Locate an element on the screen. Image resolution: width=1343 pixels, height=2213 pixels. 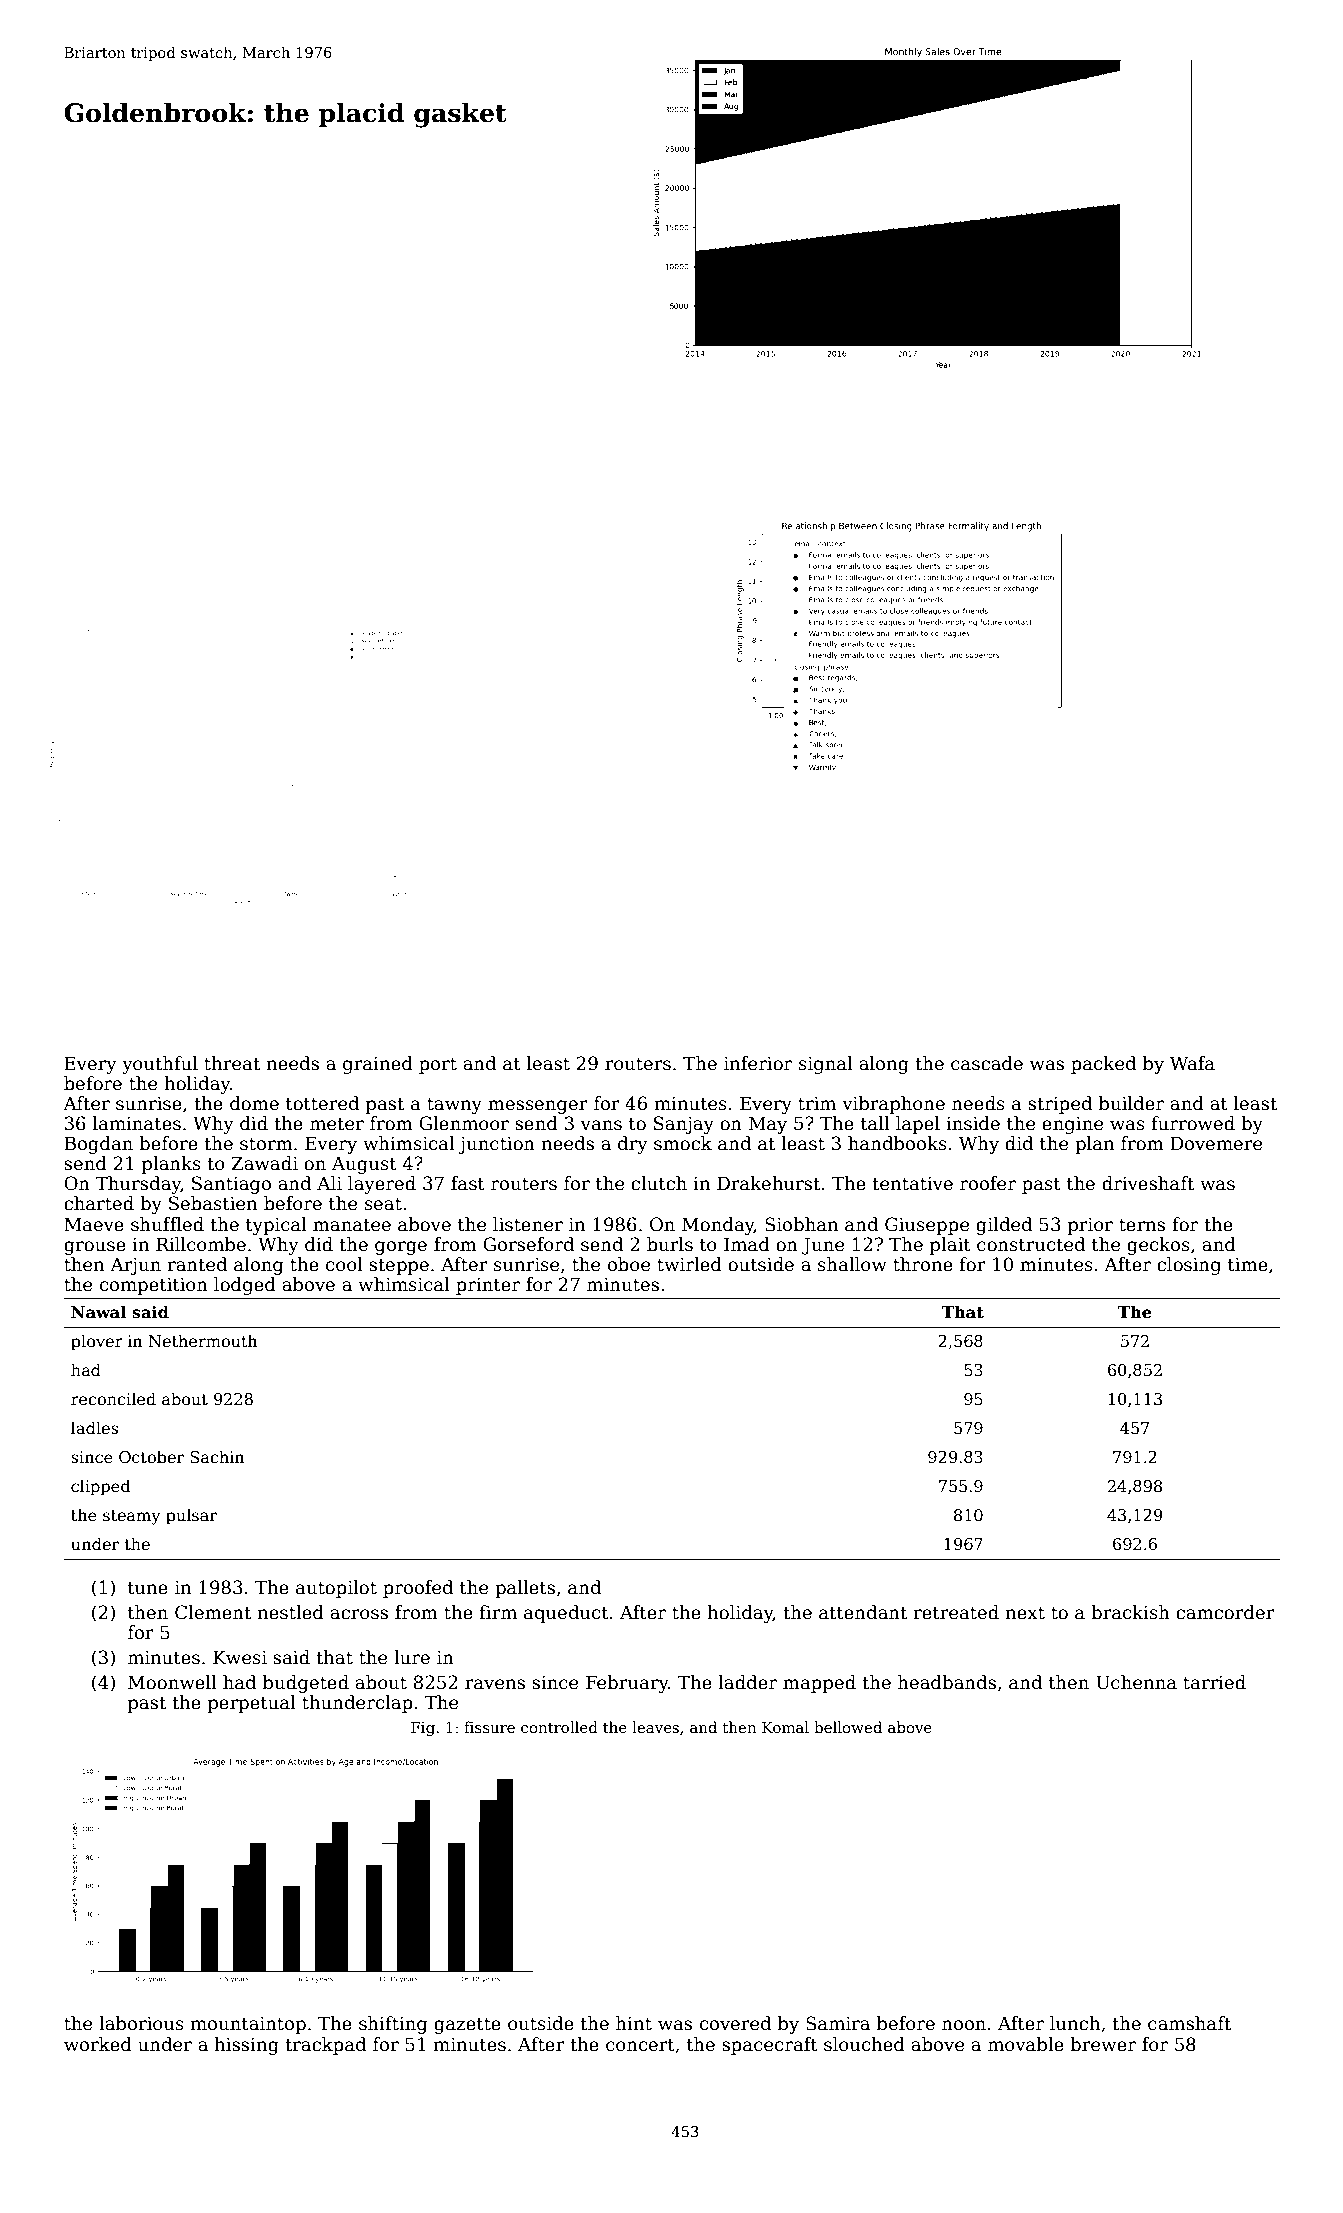
furrowed is located at coordinates (1193, 1123).
